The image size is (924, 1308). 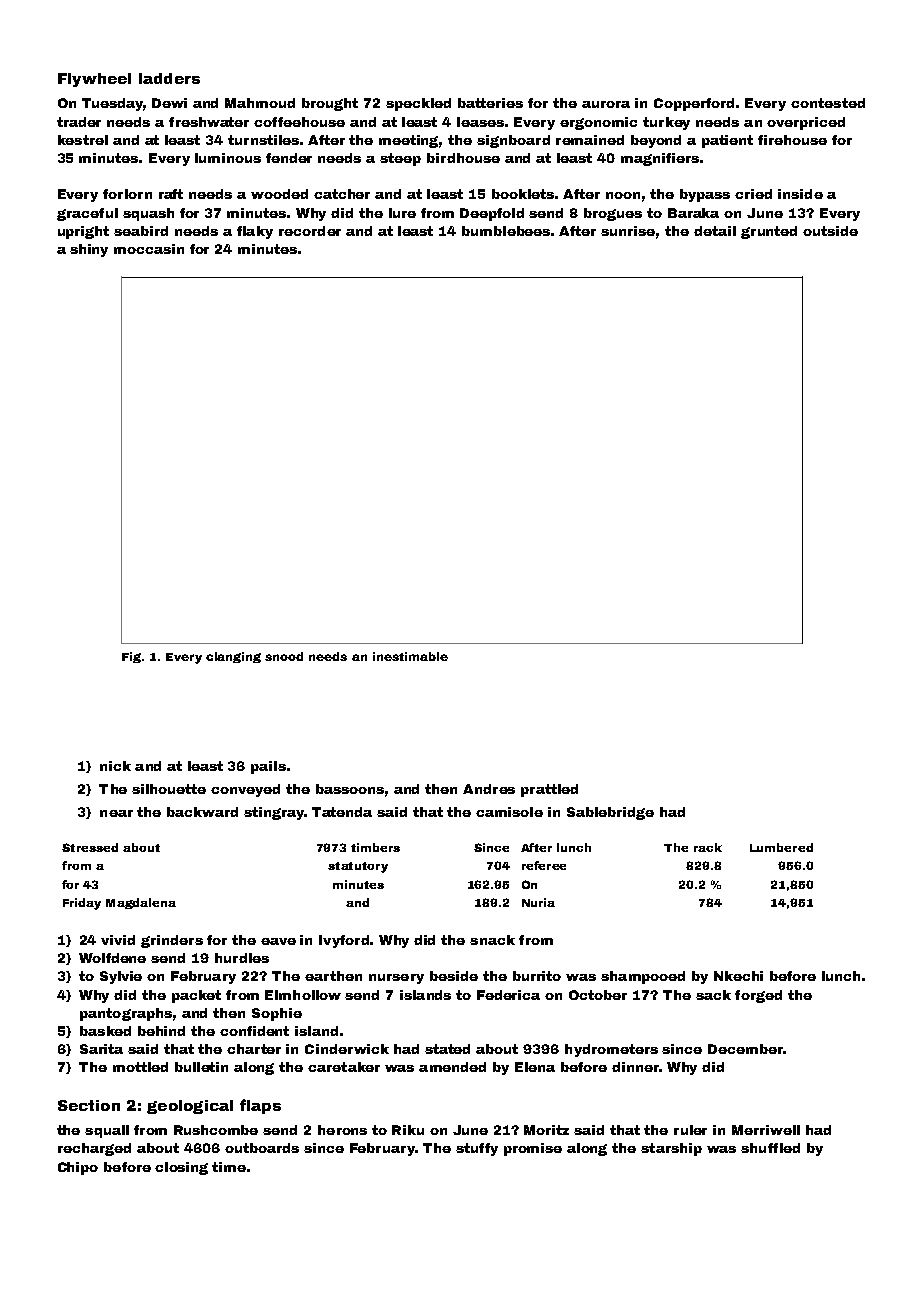 What do you see at coordinates (549, 790) in the document?
I see `prattled` at bounding box center [549, 790].
